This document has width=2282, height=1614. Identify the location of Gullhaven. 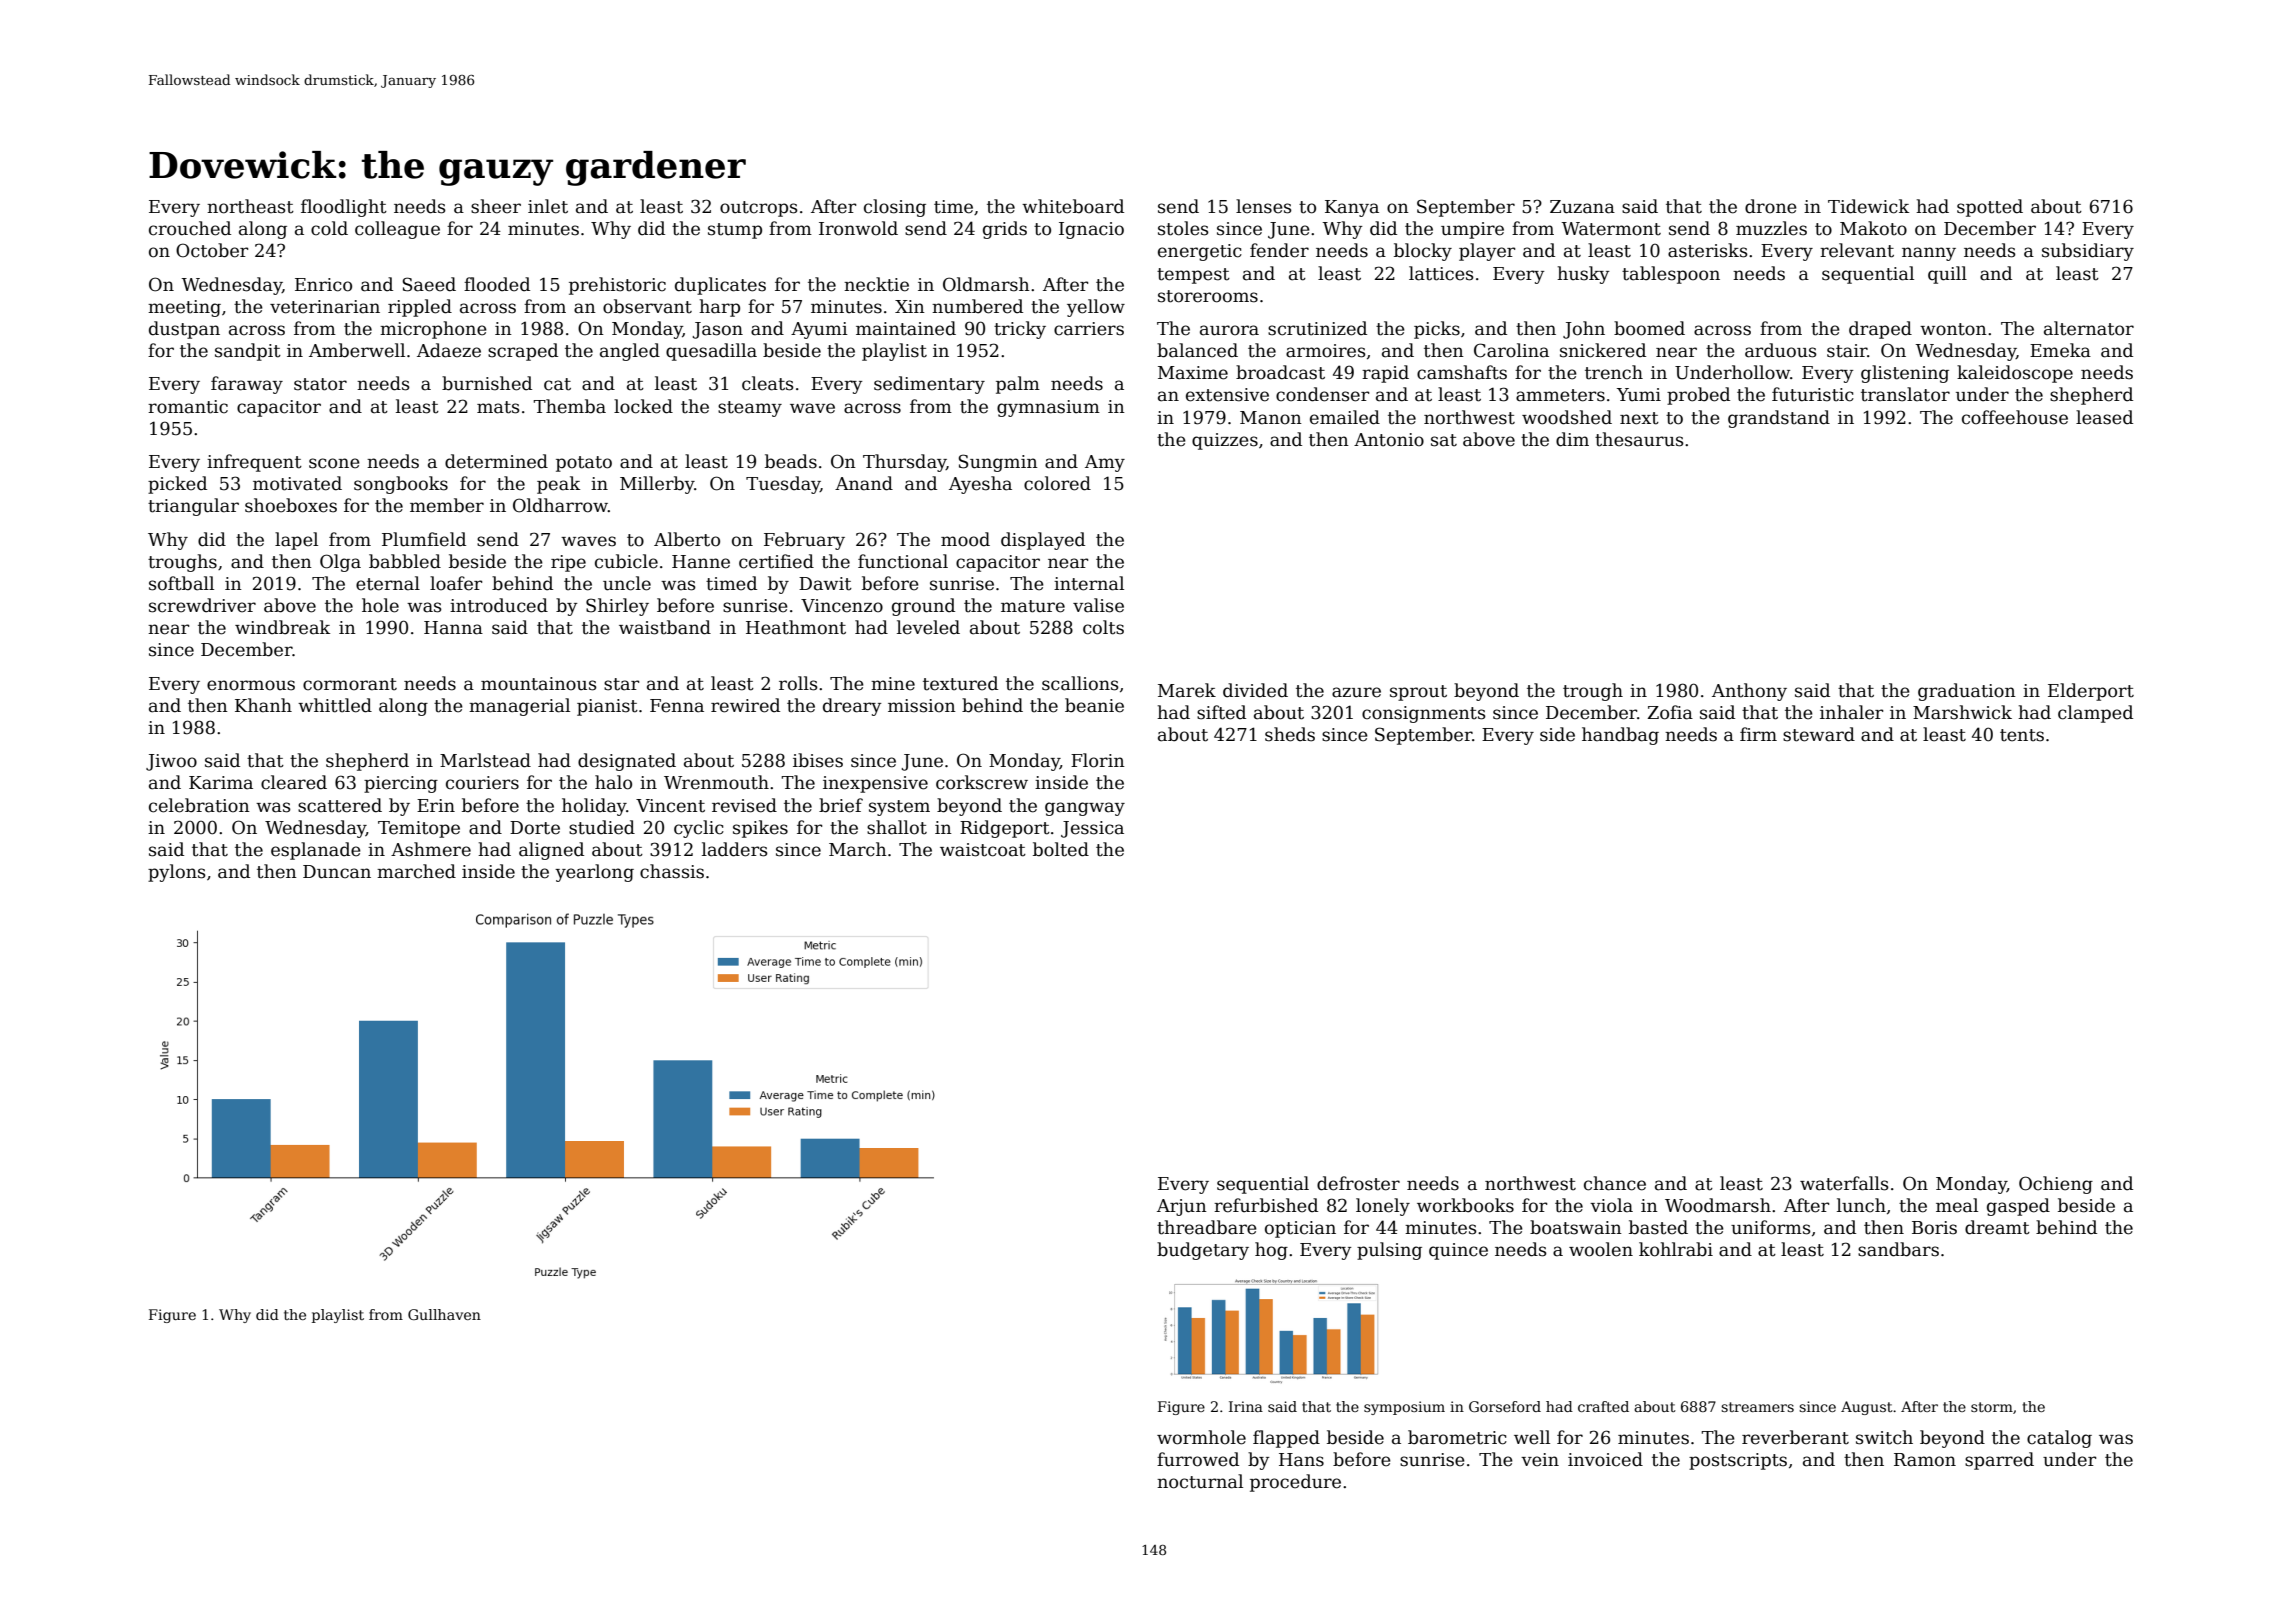
(444, 1314).
